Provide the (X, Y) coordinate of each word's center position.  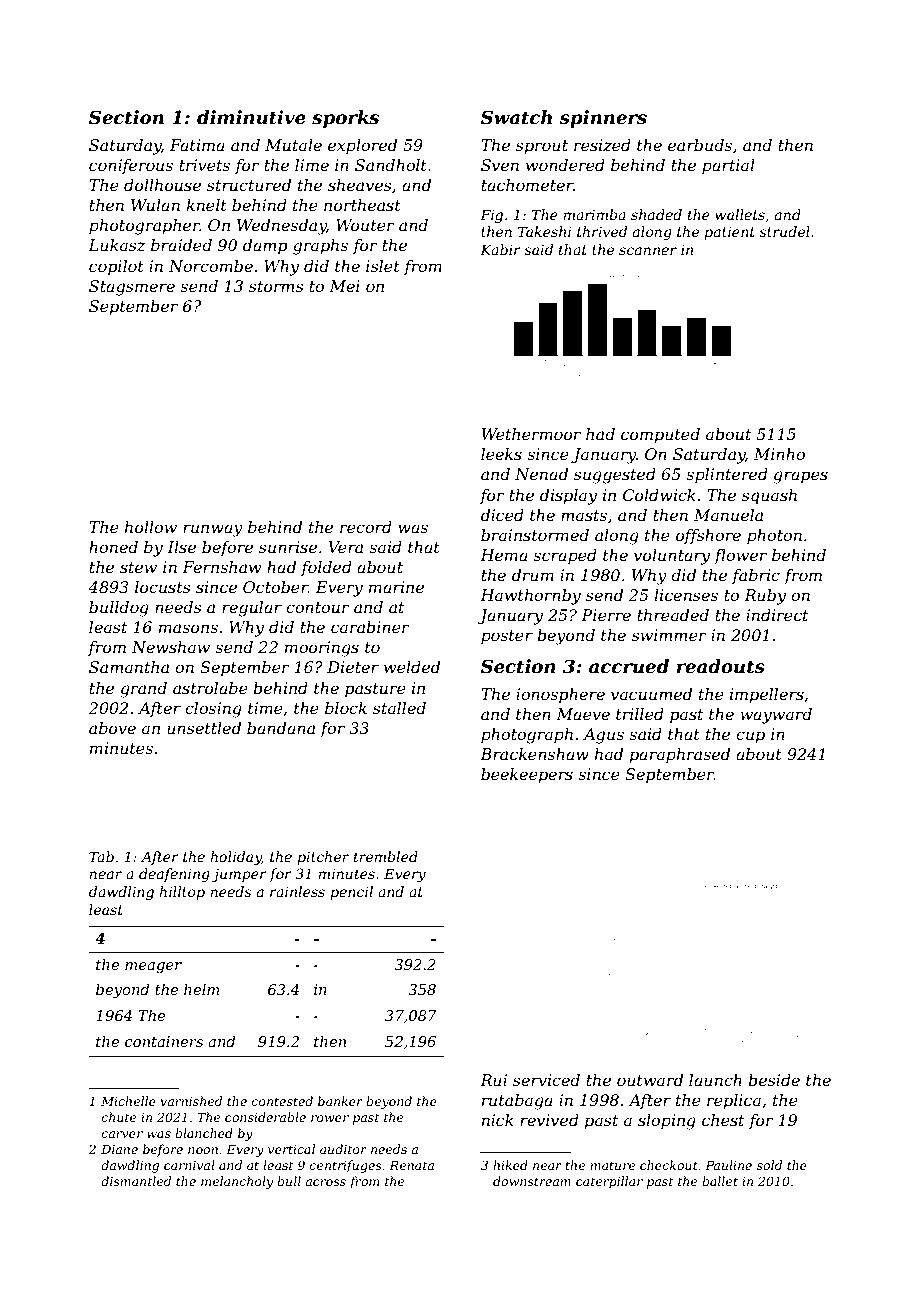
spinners (603, 119)
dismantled (136, 1181)
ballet (720, 1181)
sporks (345, 119)
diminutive (251, 117)
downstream (532, 1181)
